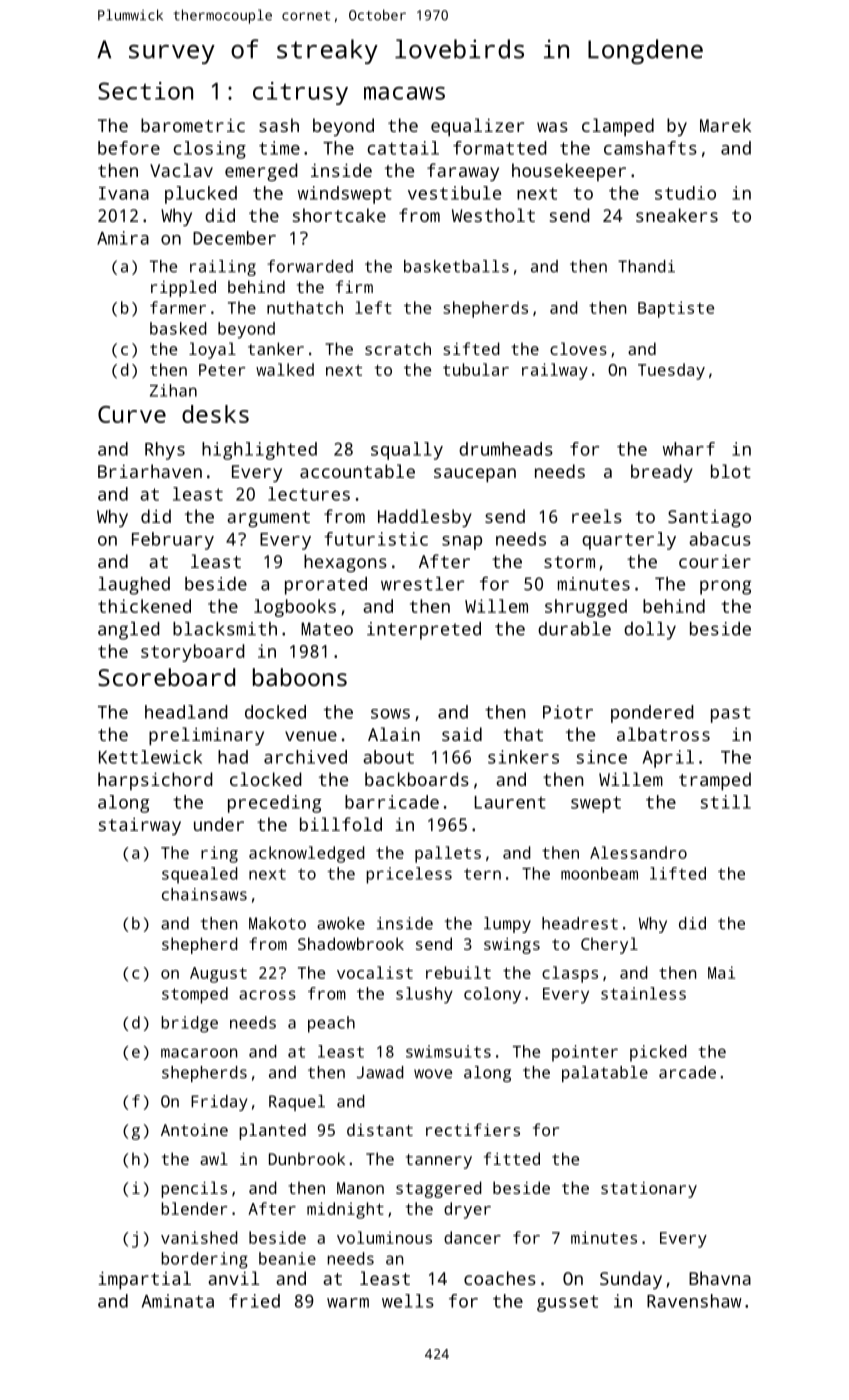 This page has height=1400, width=849. What do you see at coordinates (194, 1189) in the page?
I see `pencils` at bounding box center [194, 1189].
